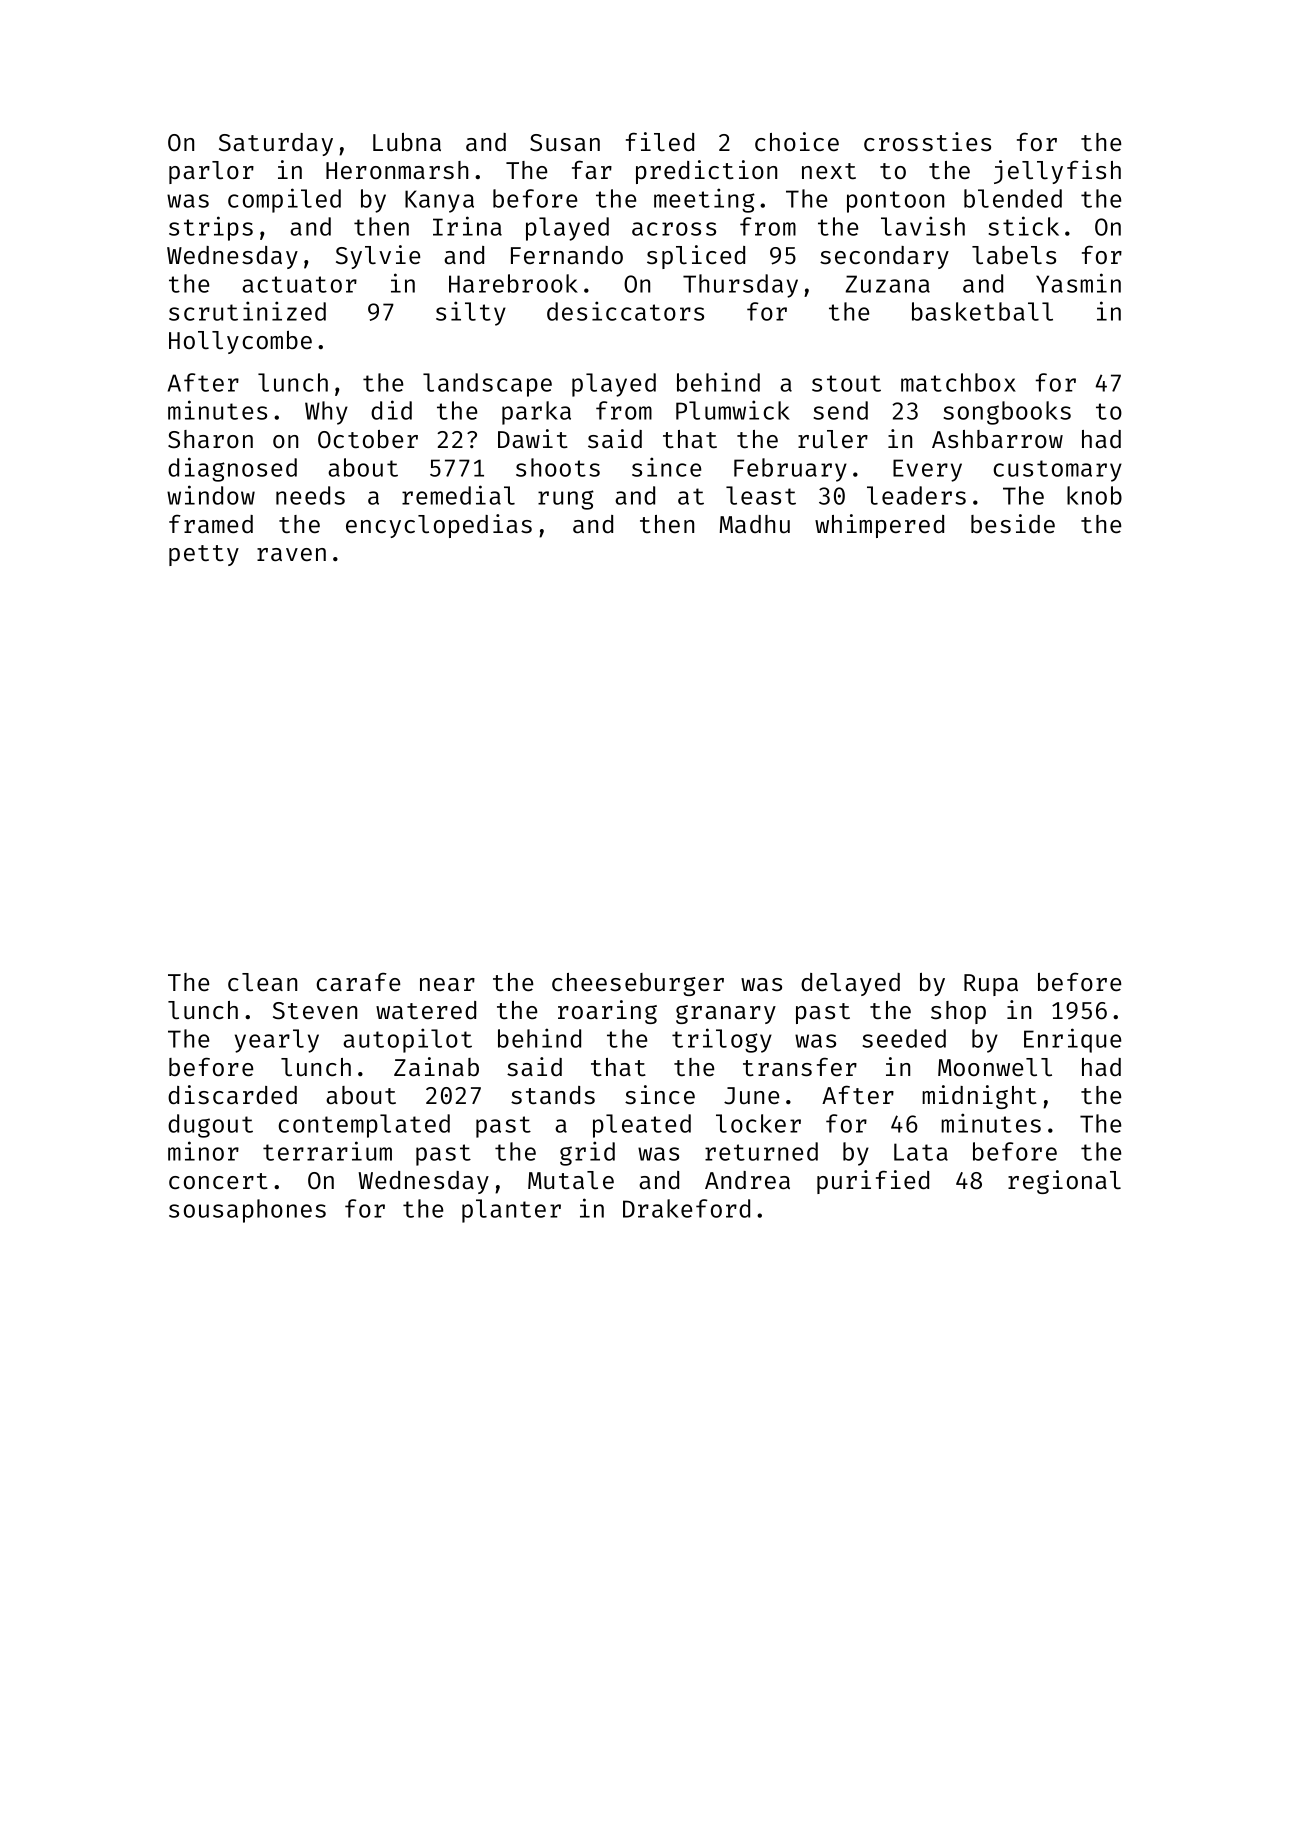  Describe the element at coordinates (447, 984) in the image. I see `near` at that location.
